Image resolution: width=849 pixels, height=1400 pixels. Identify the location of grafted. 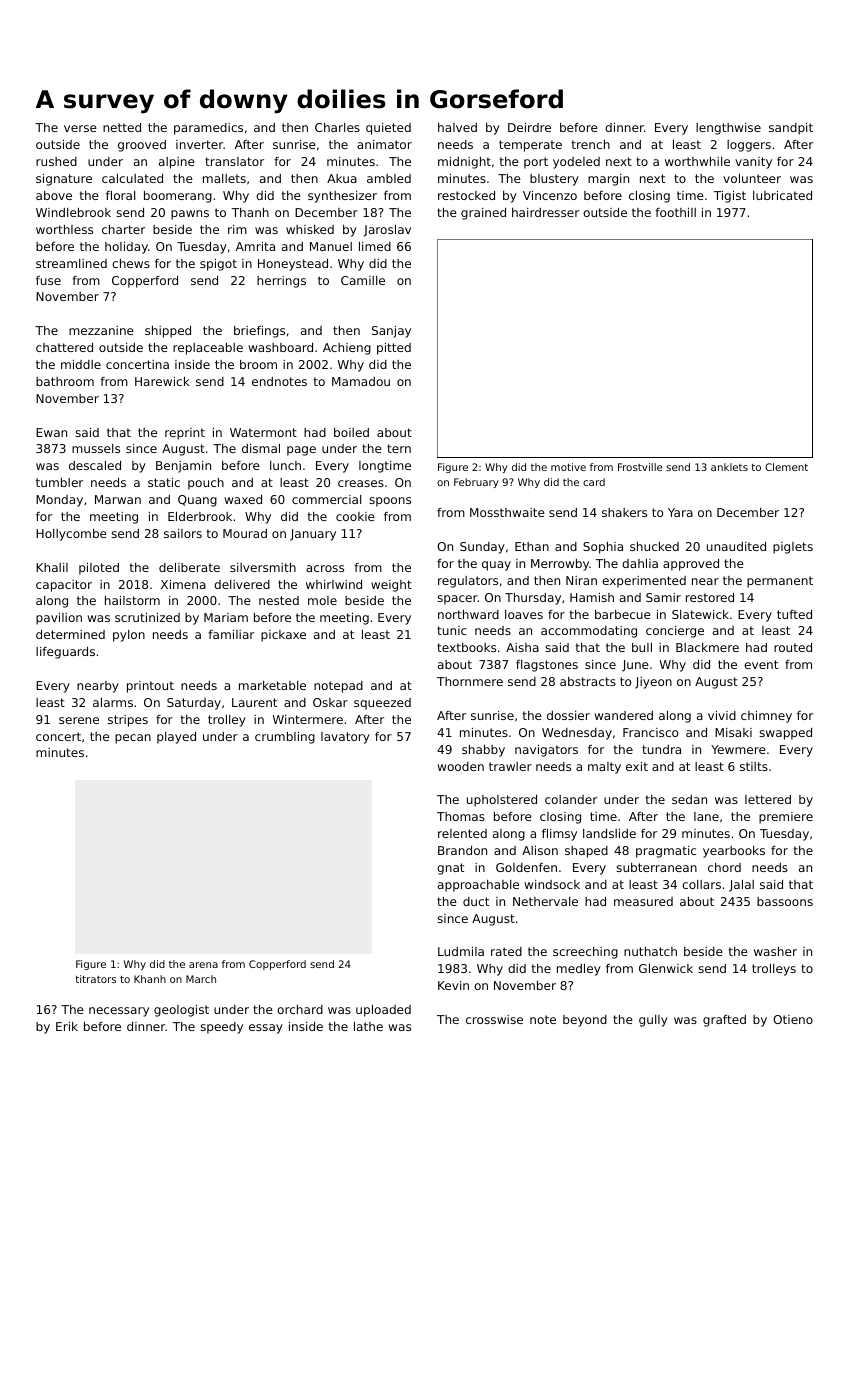
(724, 1021).
